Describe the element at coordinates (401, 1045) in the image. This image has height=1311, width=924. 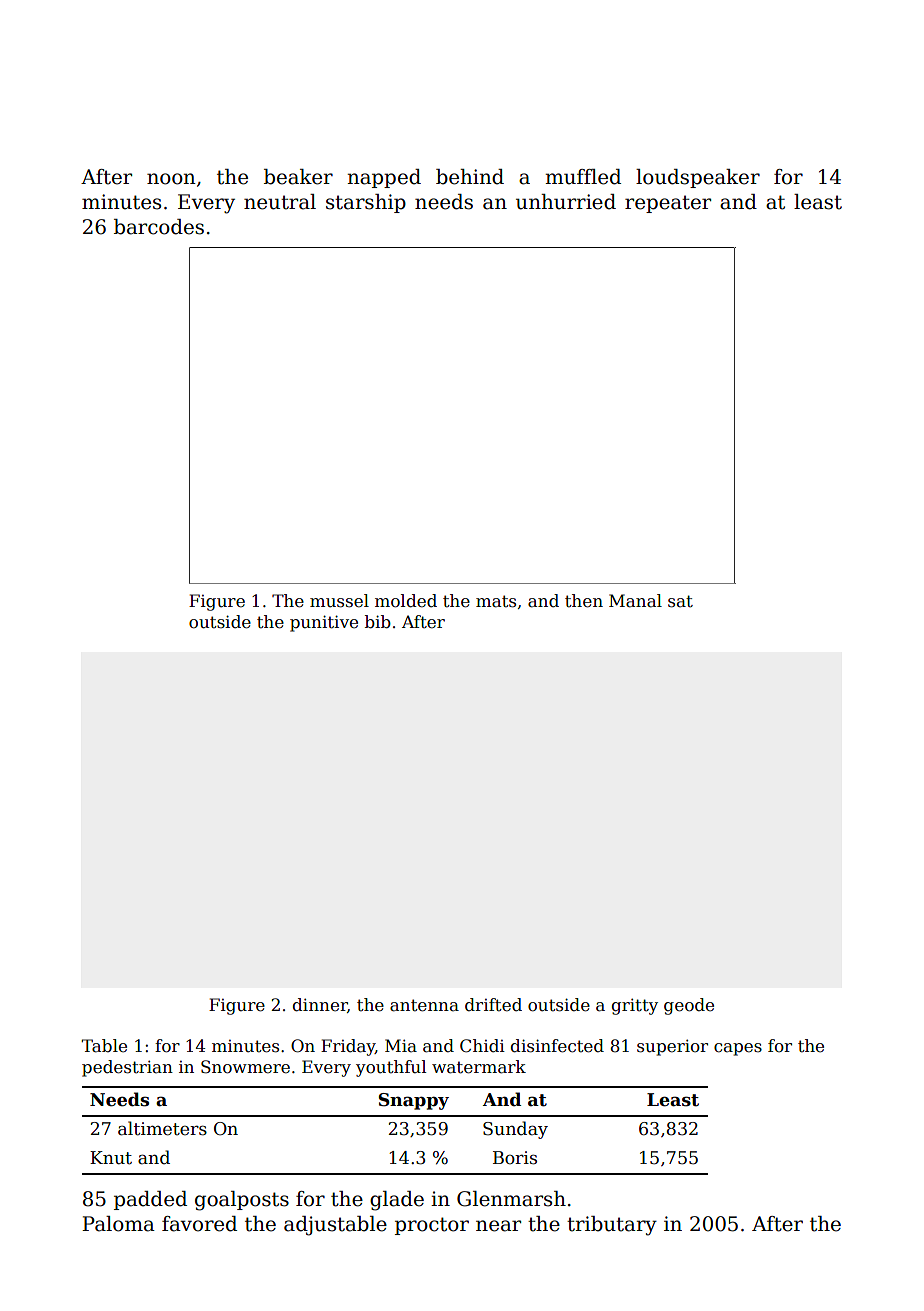
I see `Mia` at that location.
